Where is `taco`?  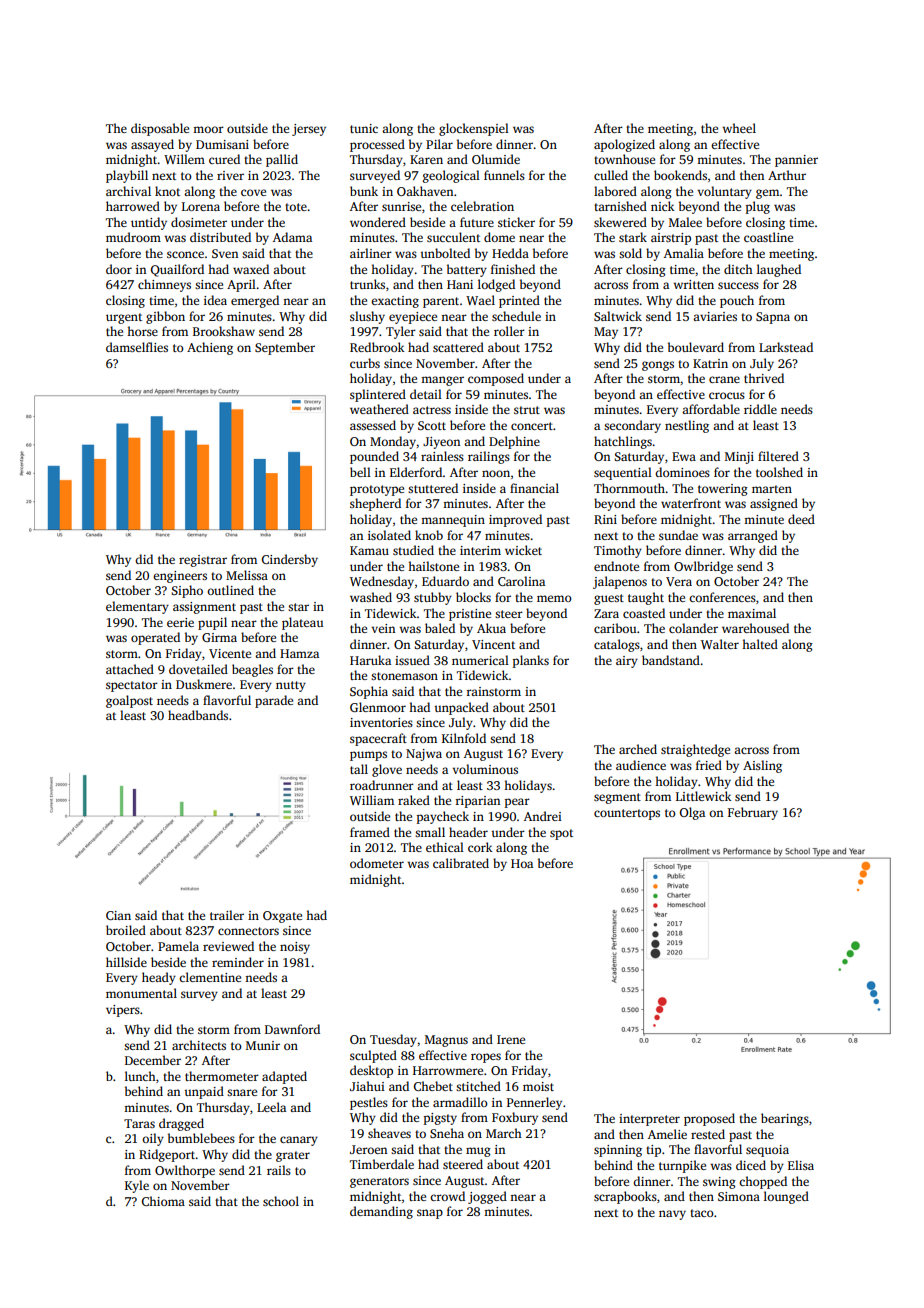
taco is located at coordinates (702, 1213).
